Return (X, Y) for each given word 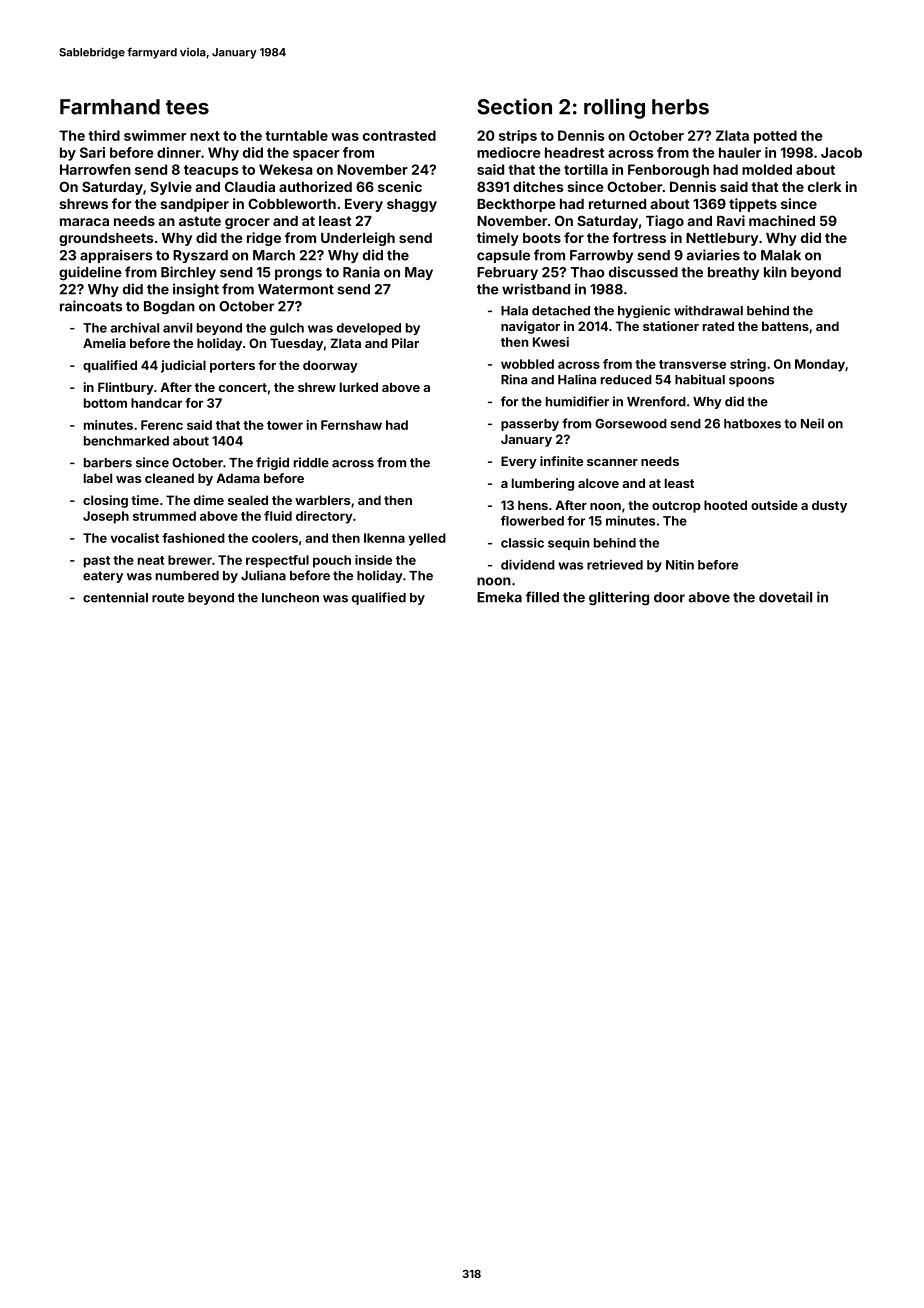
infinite (561, 461)
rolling (614, 108)
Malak (781, 255)
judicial (183, 366)
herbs (680, 107)
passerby (530, 425)
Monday (820, 365)
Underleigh (358, 239)
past (97, 562)
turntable (296, 135)
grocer (247, 223)
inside (373, 560)
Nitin (680, 565)
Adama (238, 478)
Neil (812, 423)
